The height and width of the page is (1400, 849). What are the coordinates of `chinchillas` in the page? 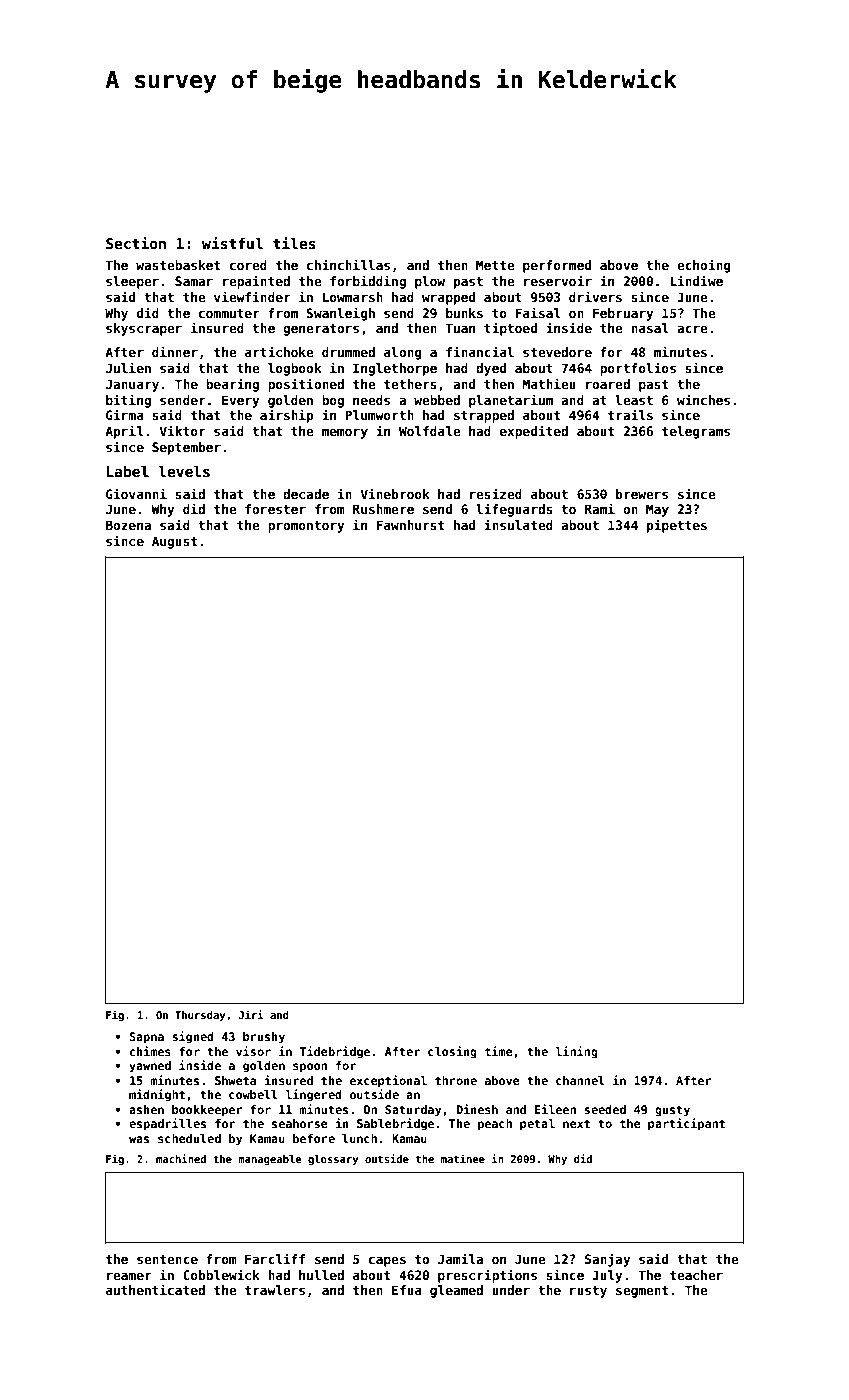 It's located at (348, 264).
